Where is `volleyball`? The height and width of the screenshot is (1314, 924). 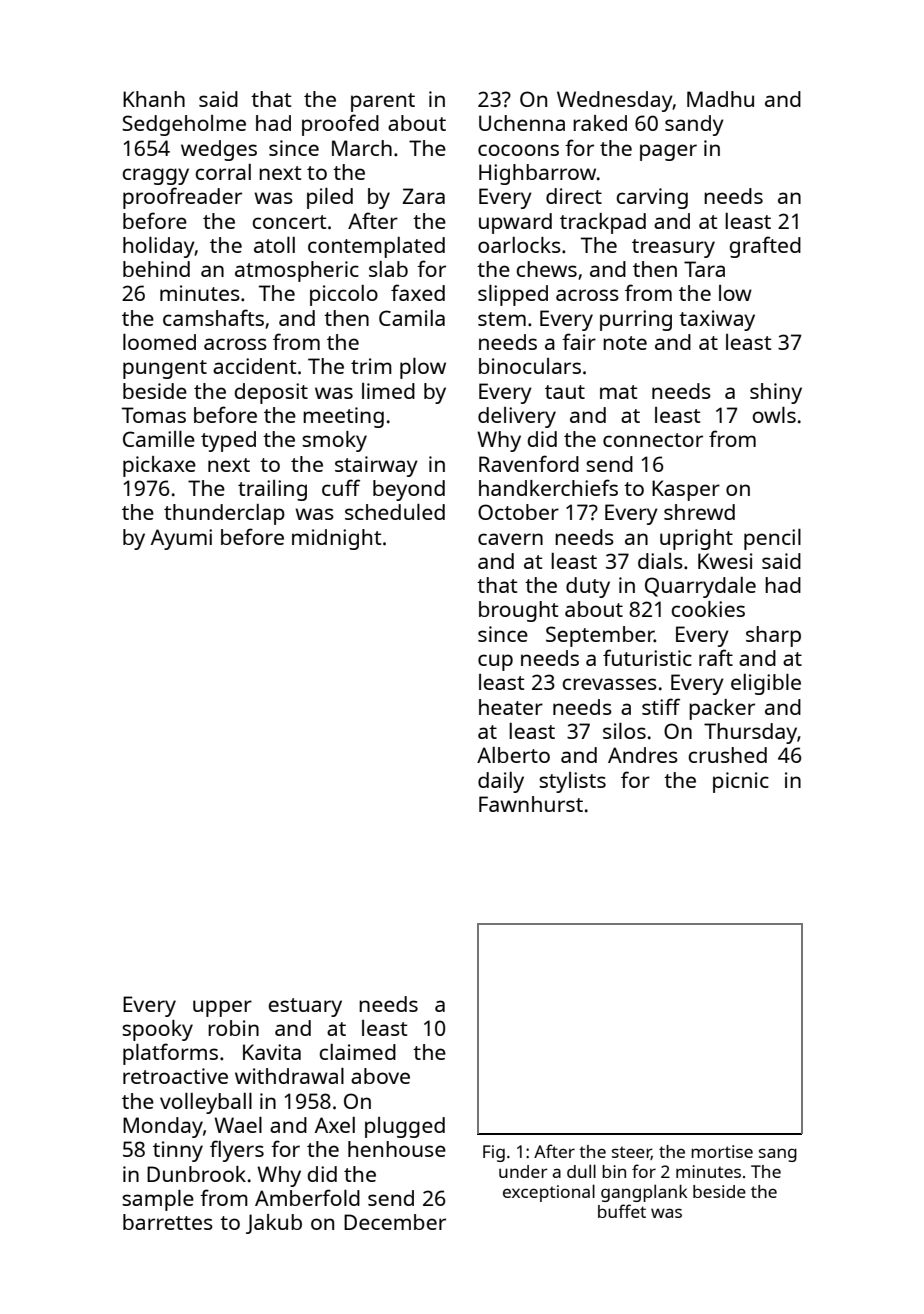 volleyball is located at coordinates (206, 1103).
